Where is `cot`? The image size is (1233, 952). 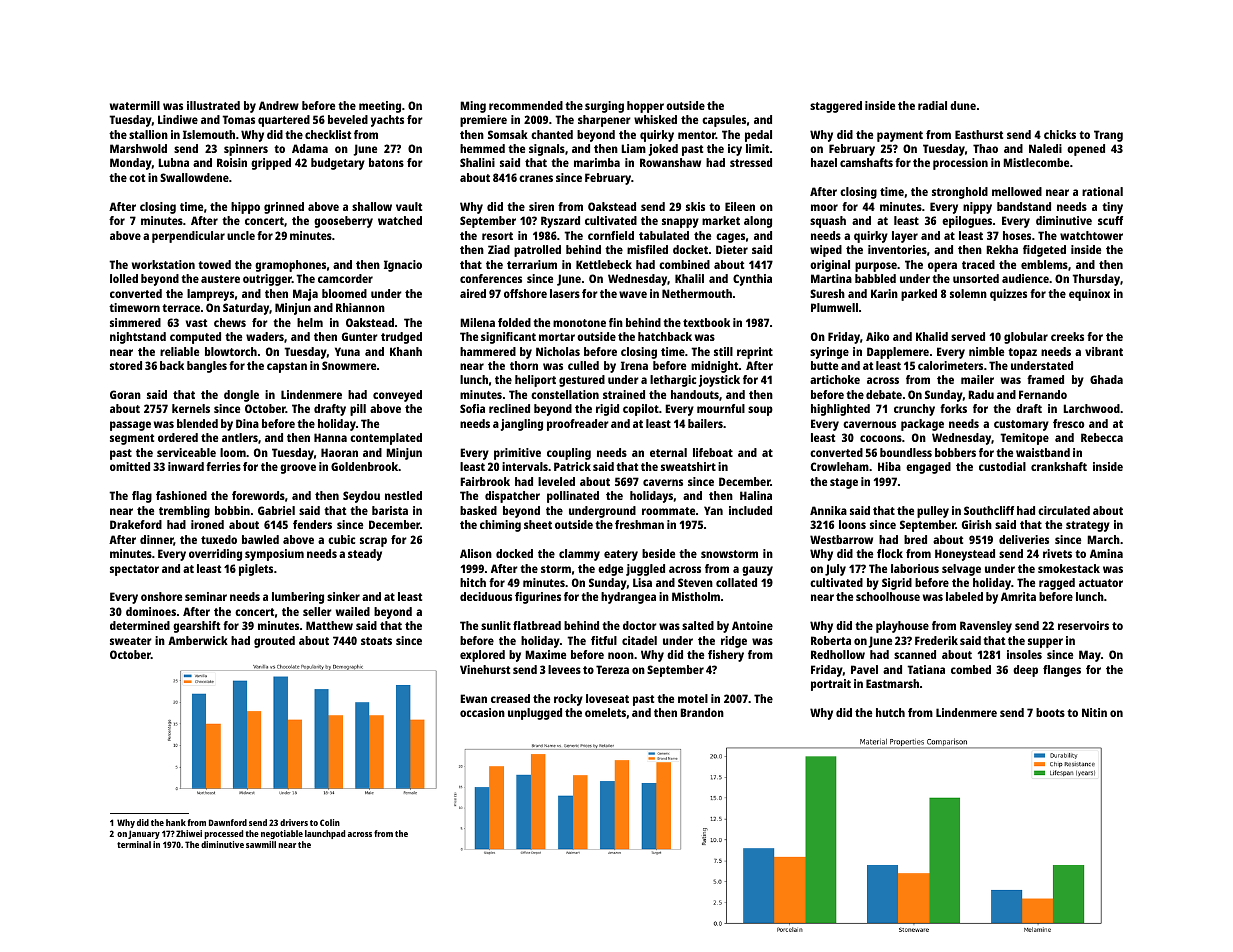
cot is located at coordinates (137, 178).
